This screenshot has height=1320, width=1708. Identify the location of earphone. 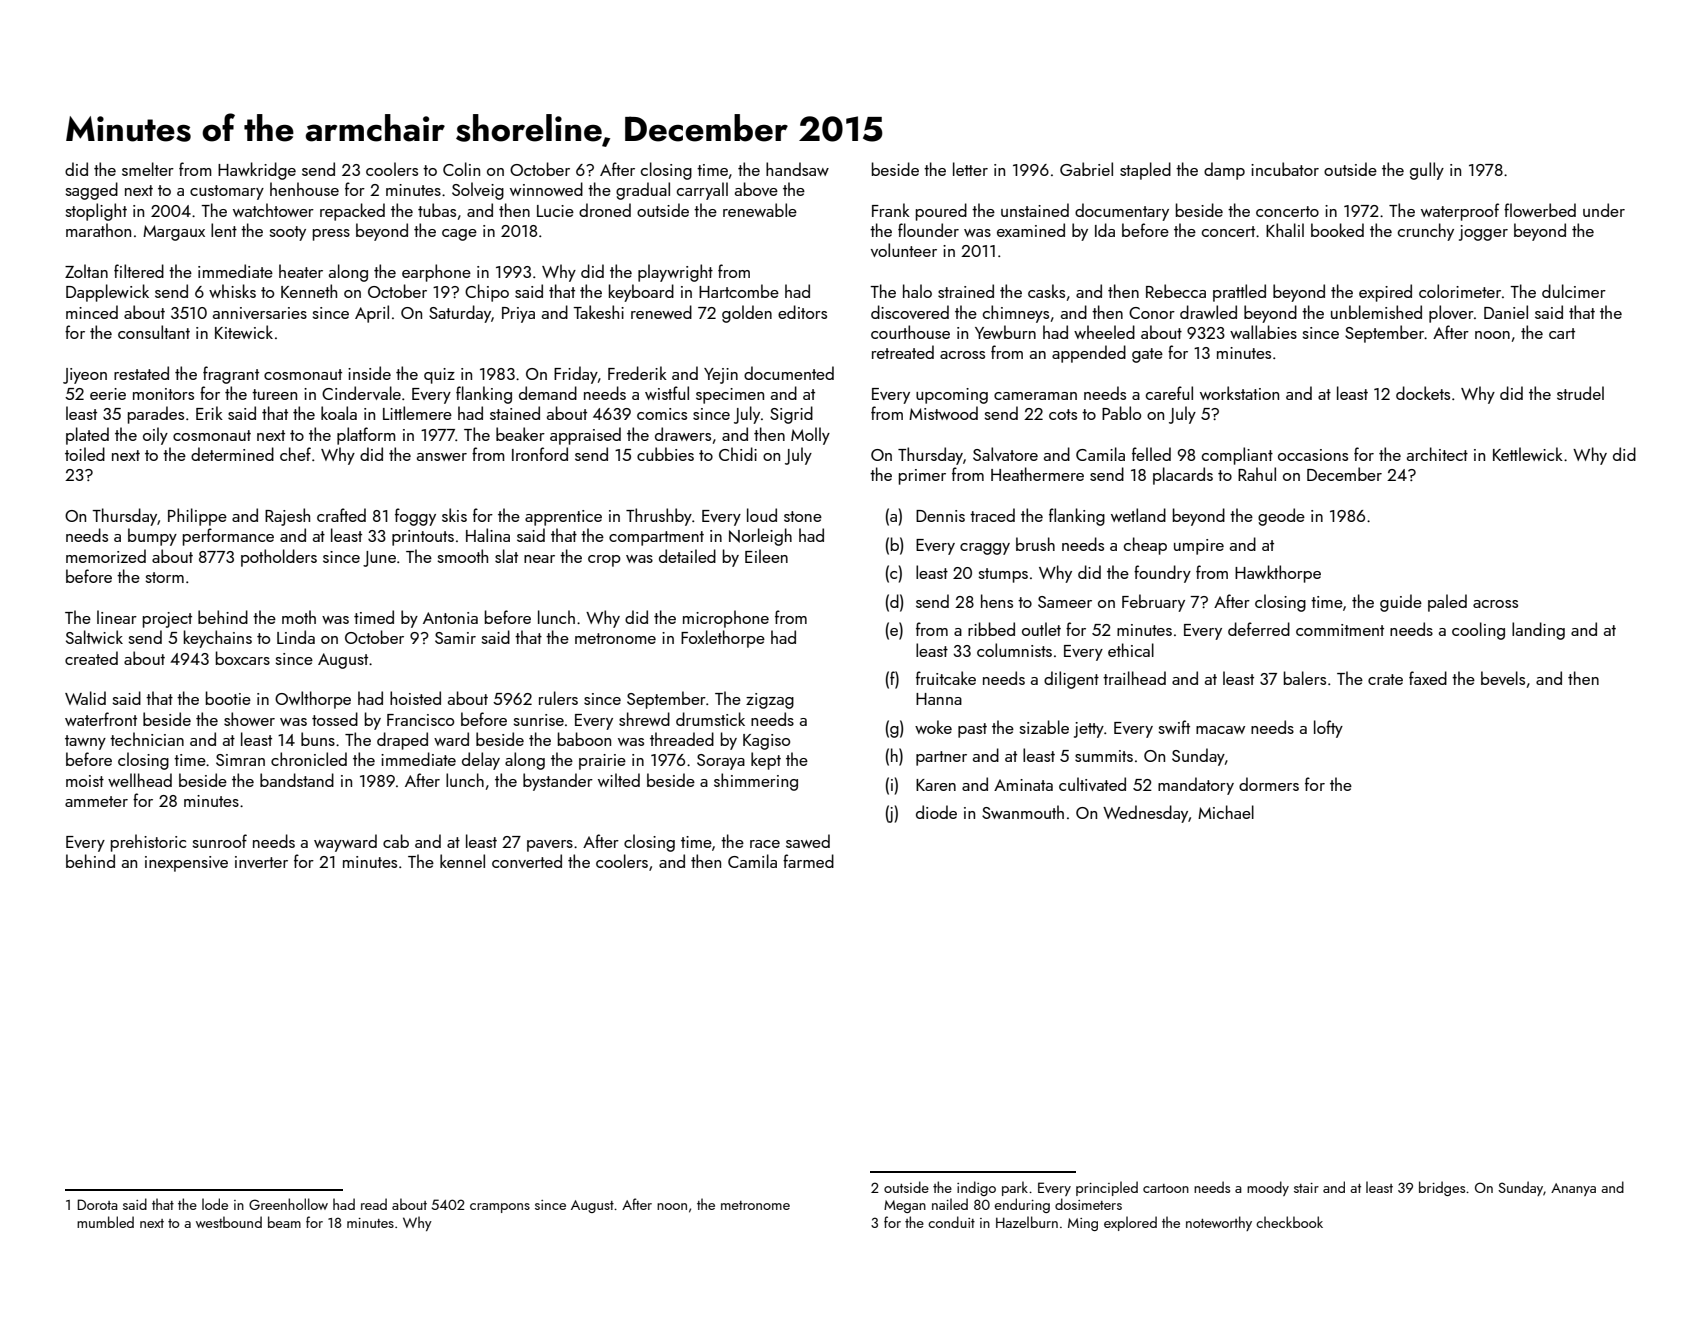
(436, 273).
